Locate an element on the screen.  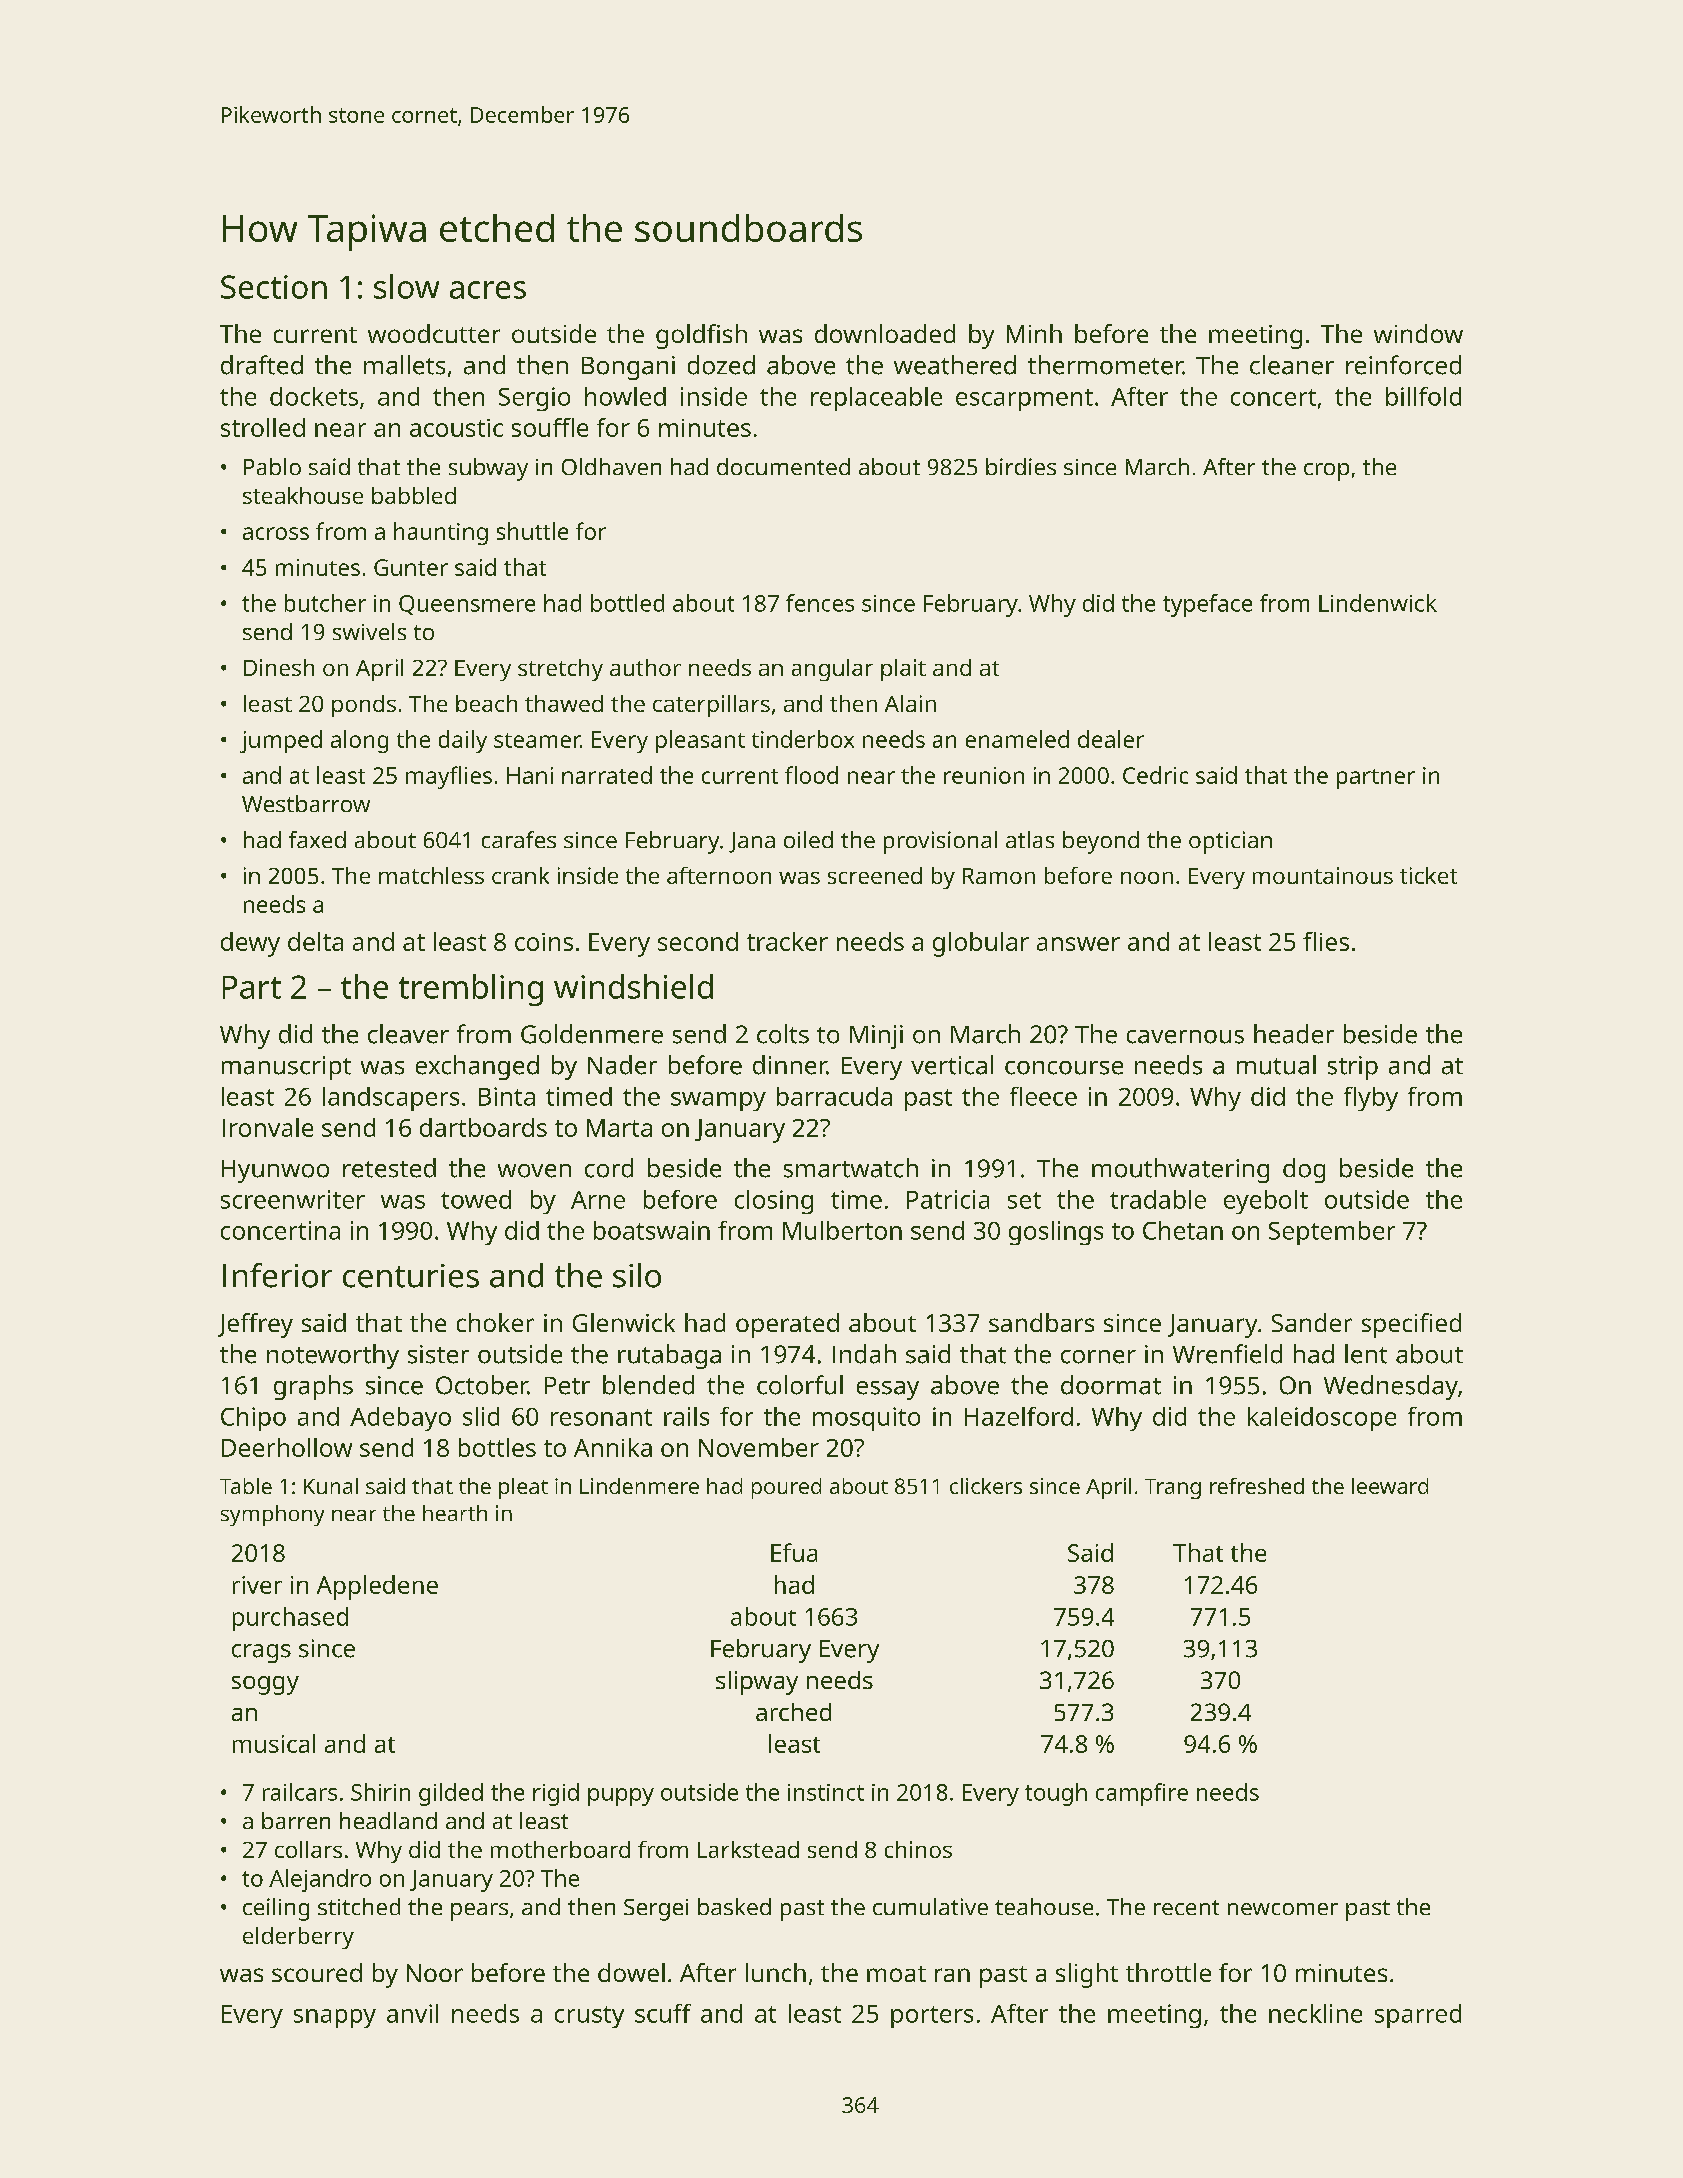
snappy is located at coordinates (335, 2018).
